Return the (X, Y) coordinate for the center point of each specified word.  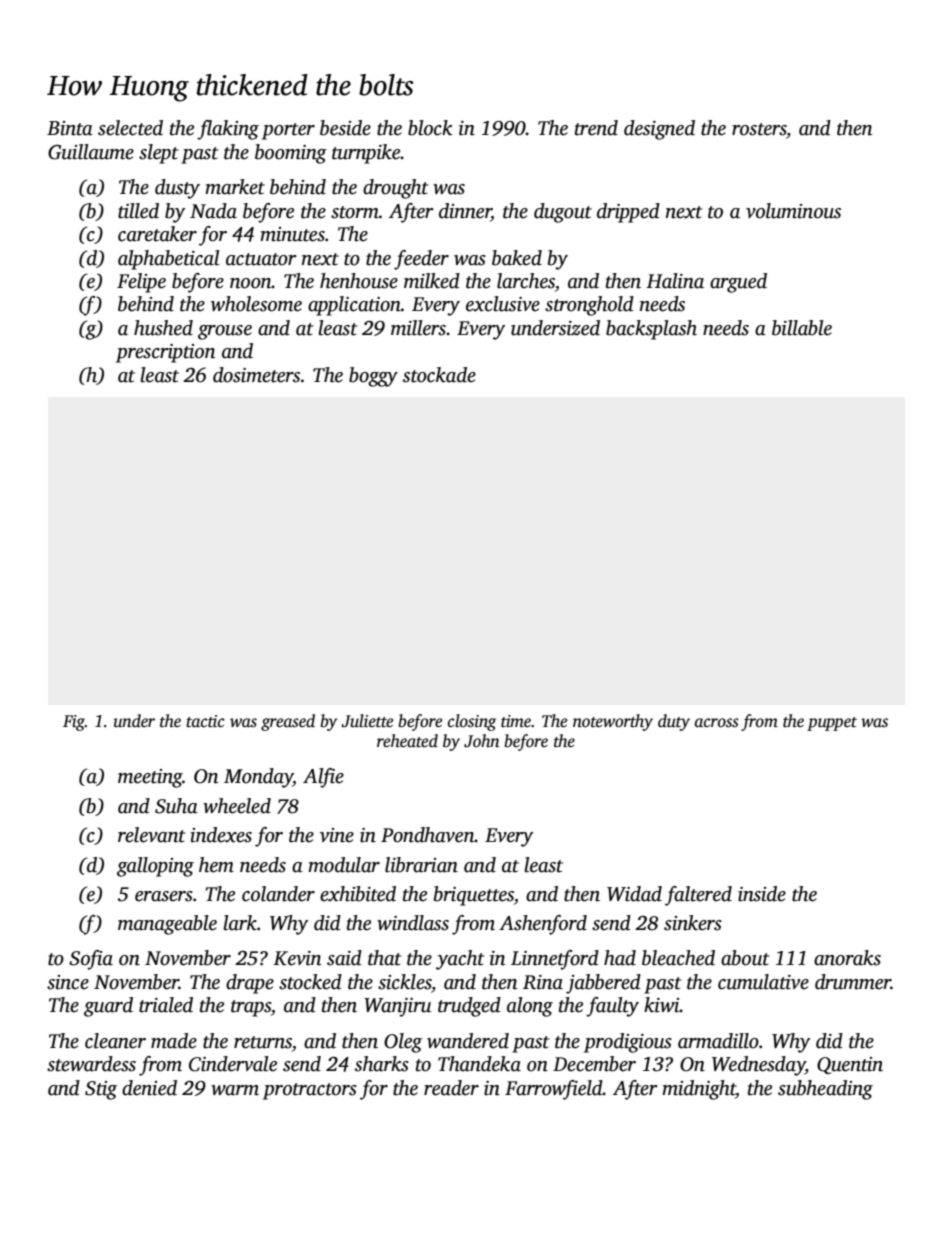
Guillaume (91, 152)
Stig (101, 1090)
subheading (825, 1090)
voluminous (793, 211)
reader (451, 1088)
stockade (439, 375)
